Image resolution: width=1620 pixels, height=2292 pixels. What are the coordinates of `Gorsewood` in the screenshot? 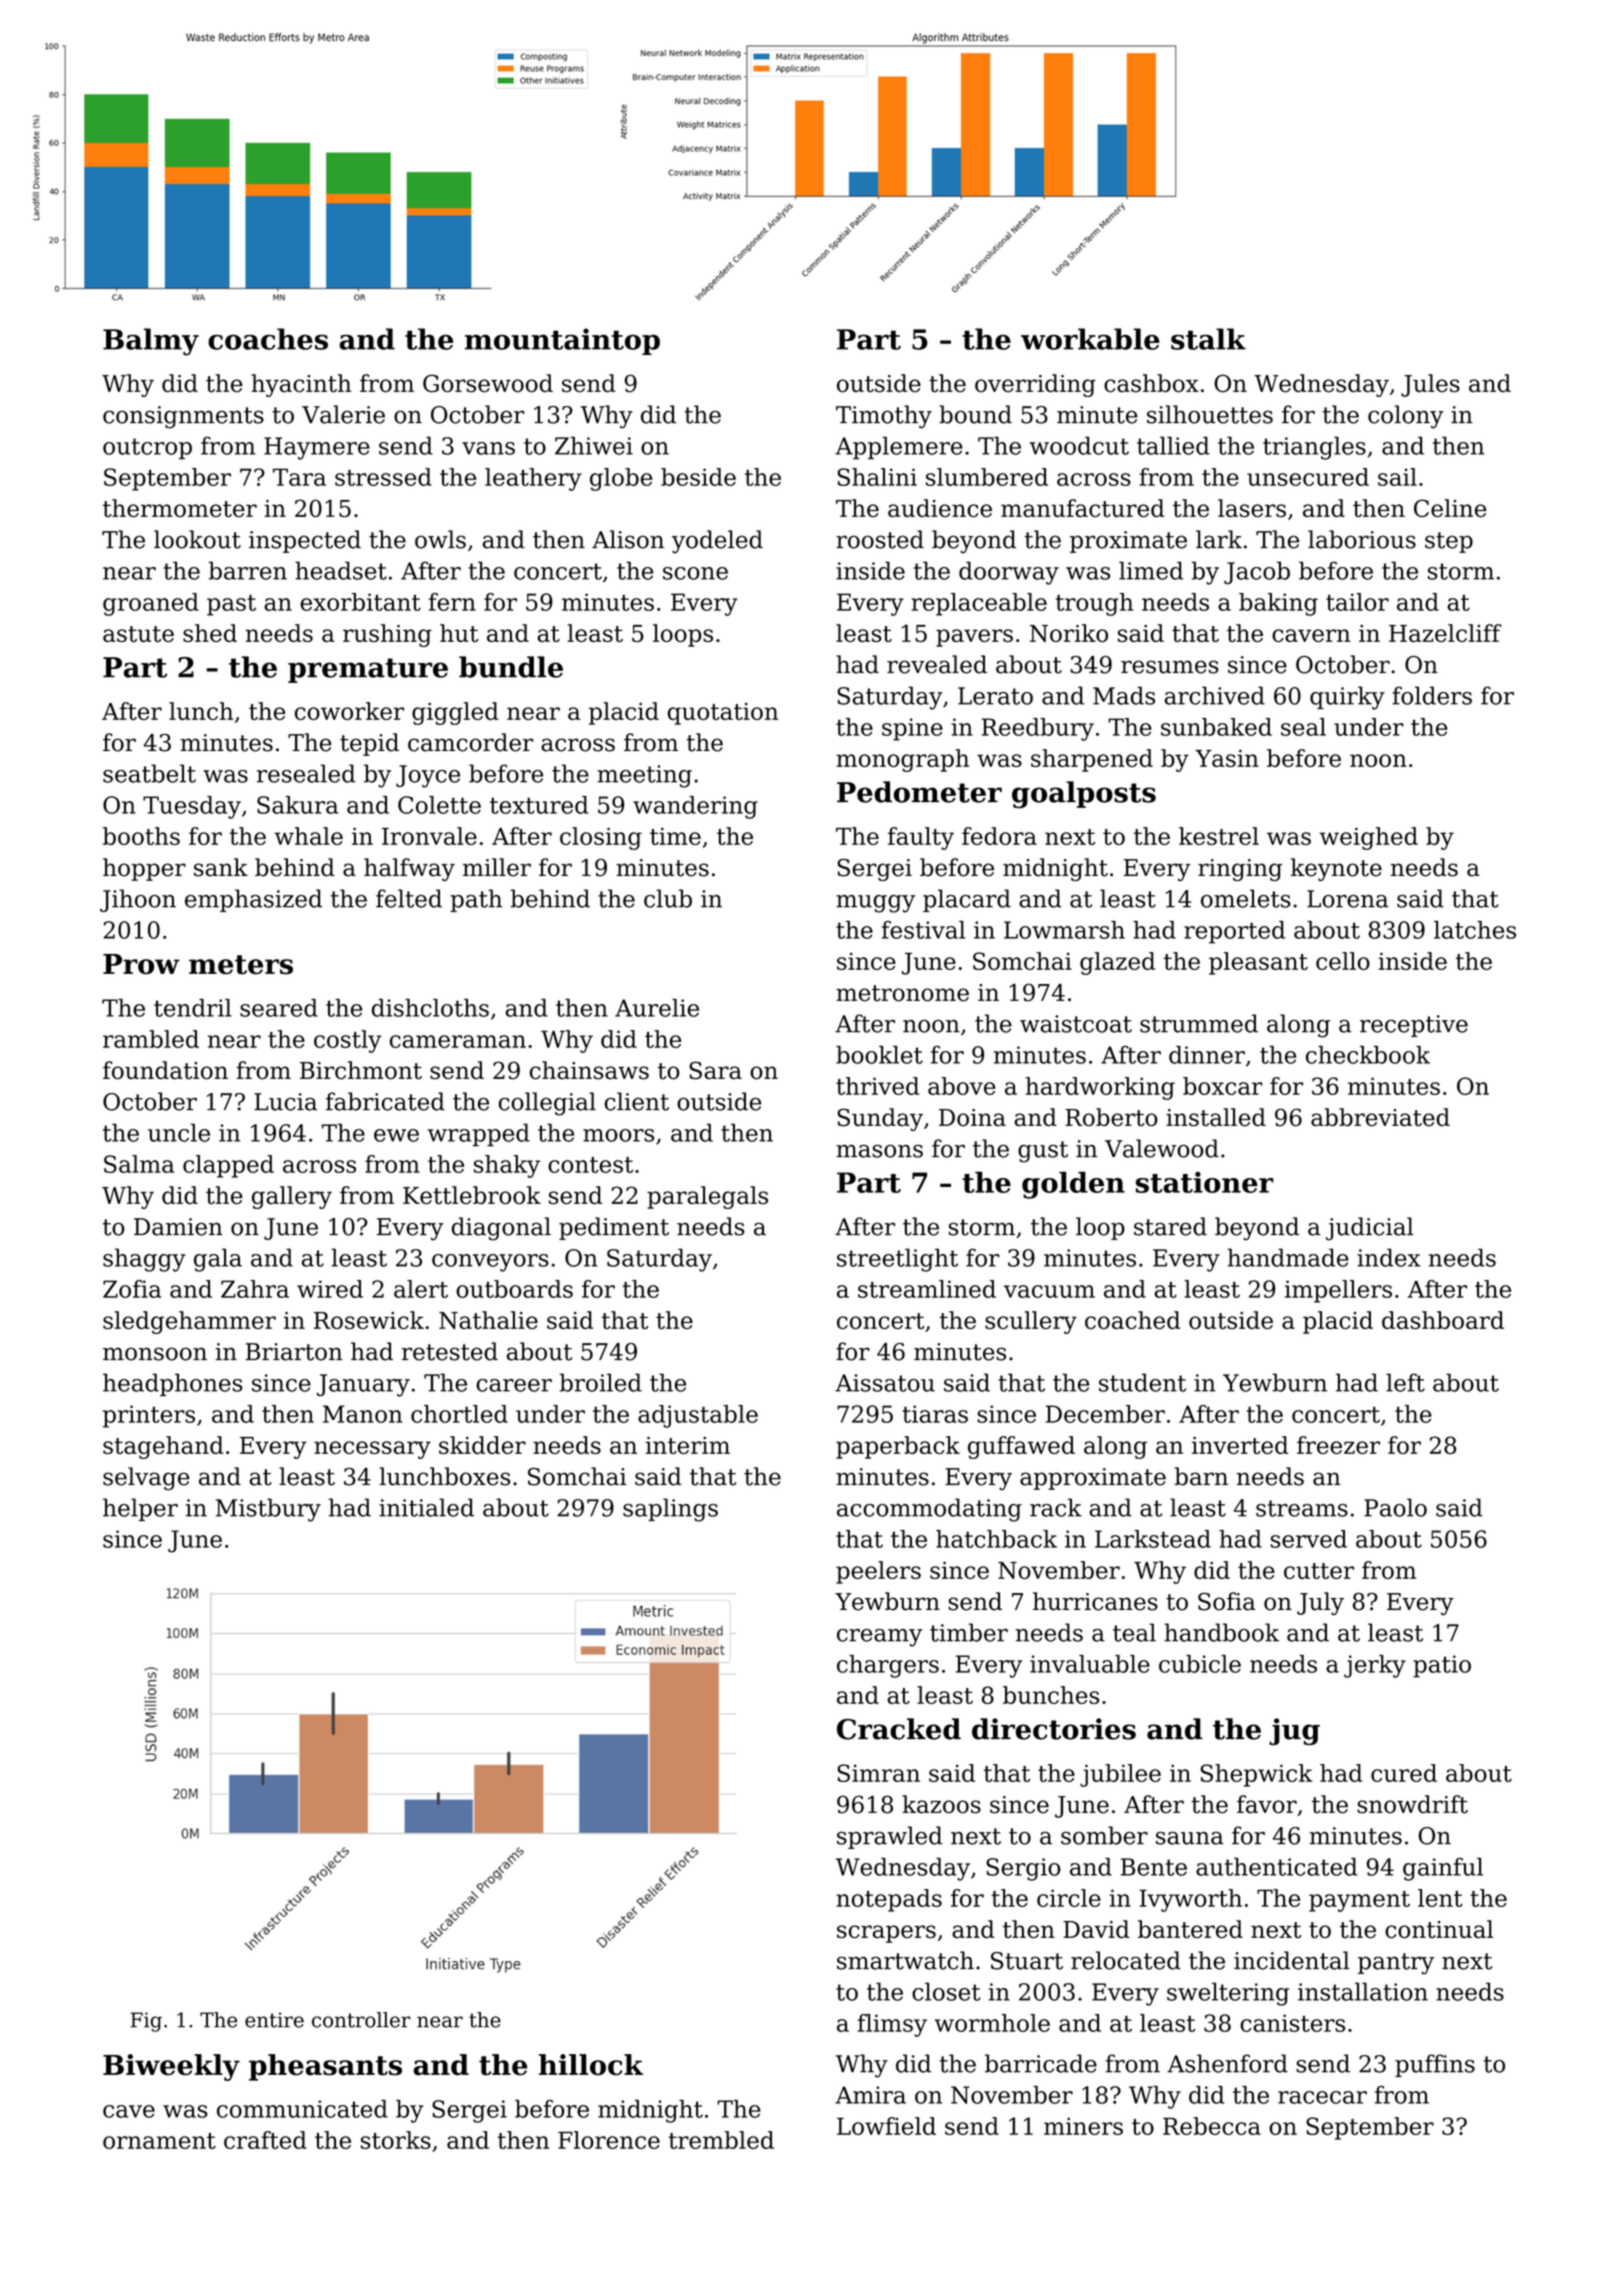 It's located at (488, 383).
